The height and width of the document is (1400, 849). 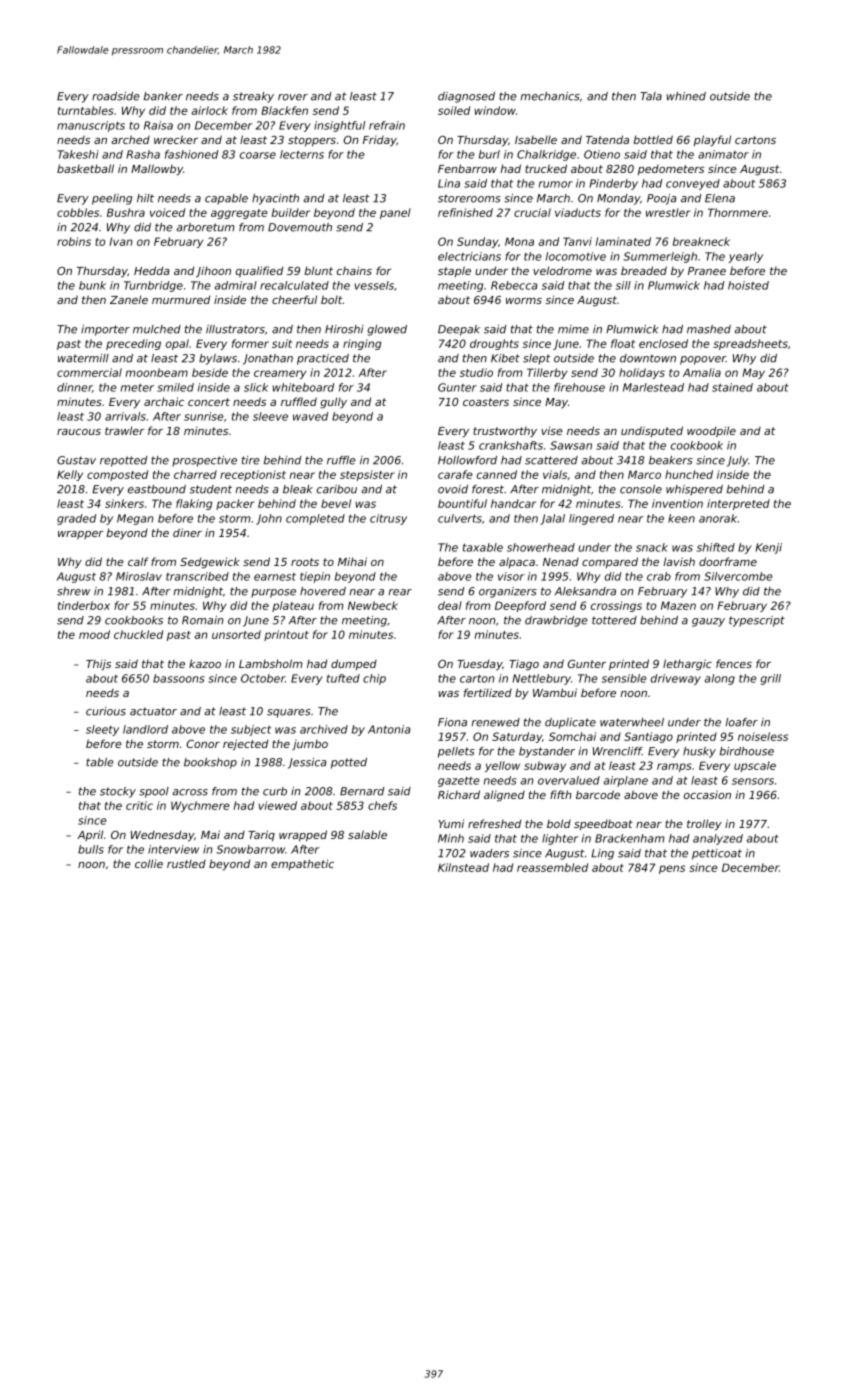 What do you see at coordinates (652, 547) in the document?
I see `snack` at bounding box center [652, 547].
